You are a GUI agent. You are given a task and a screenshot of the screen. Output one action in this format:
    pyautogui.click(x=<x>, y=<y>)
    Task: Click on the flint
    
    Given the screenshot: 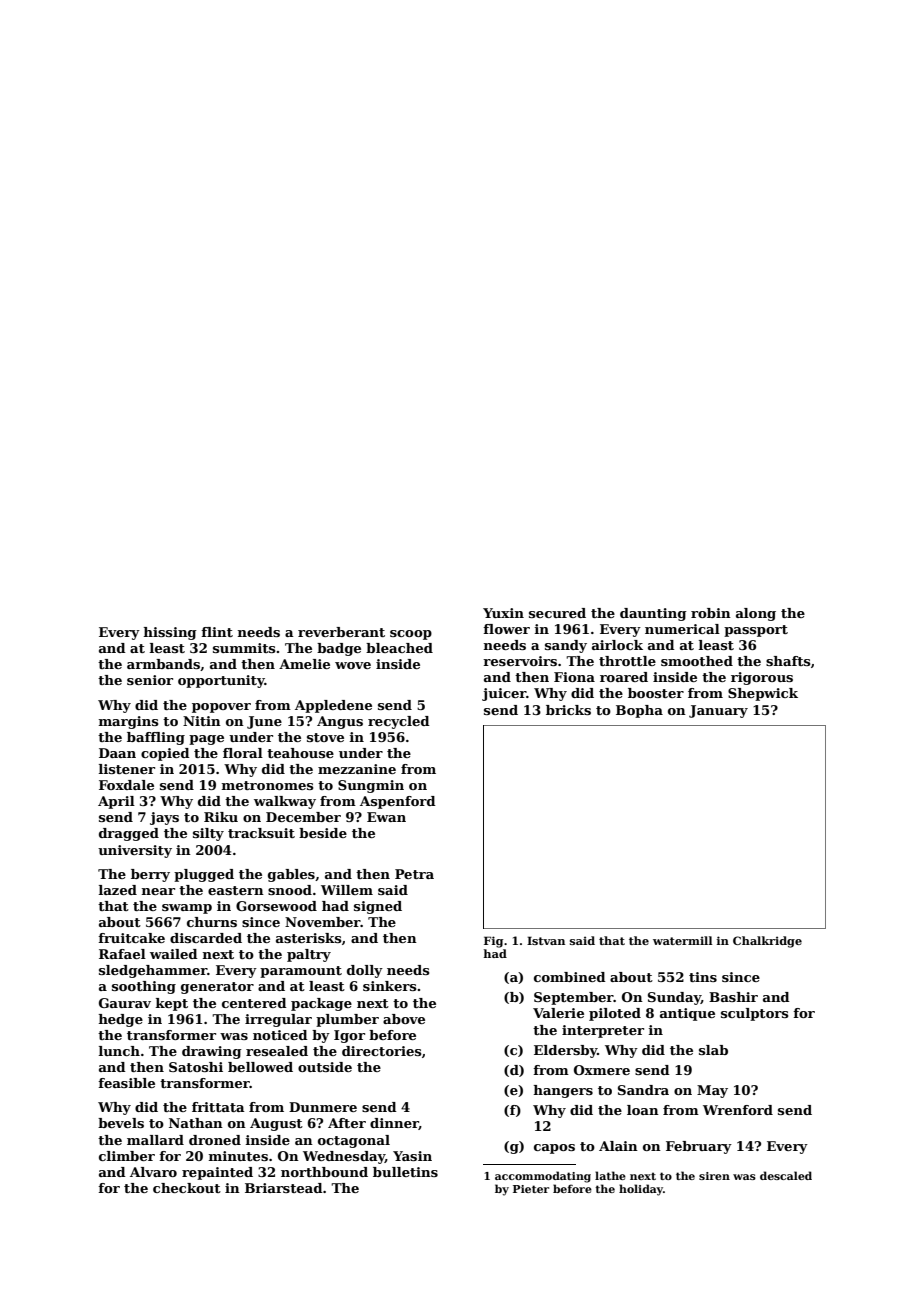 What is the action you would take?
    pyautogui.click(x=217, y=632)
